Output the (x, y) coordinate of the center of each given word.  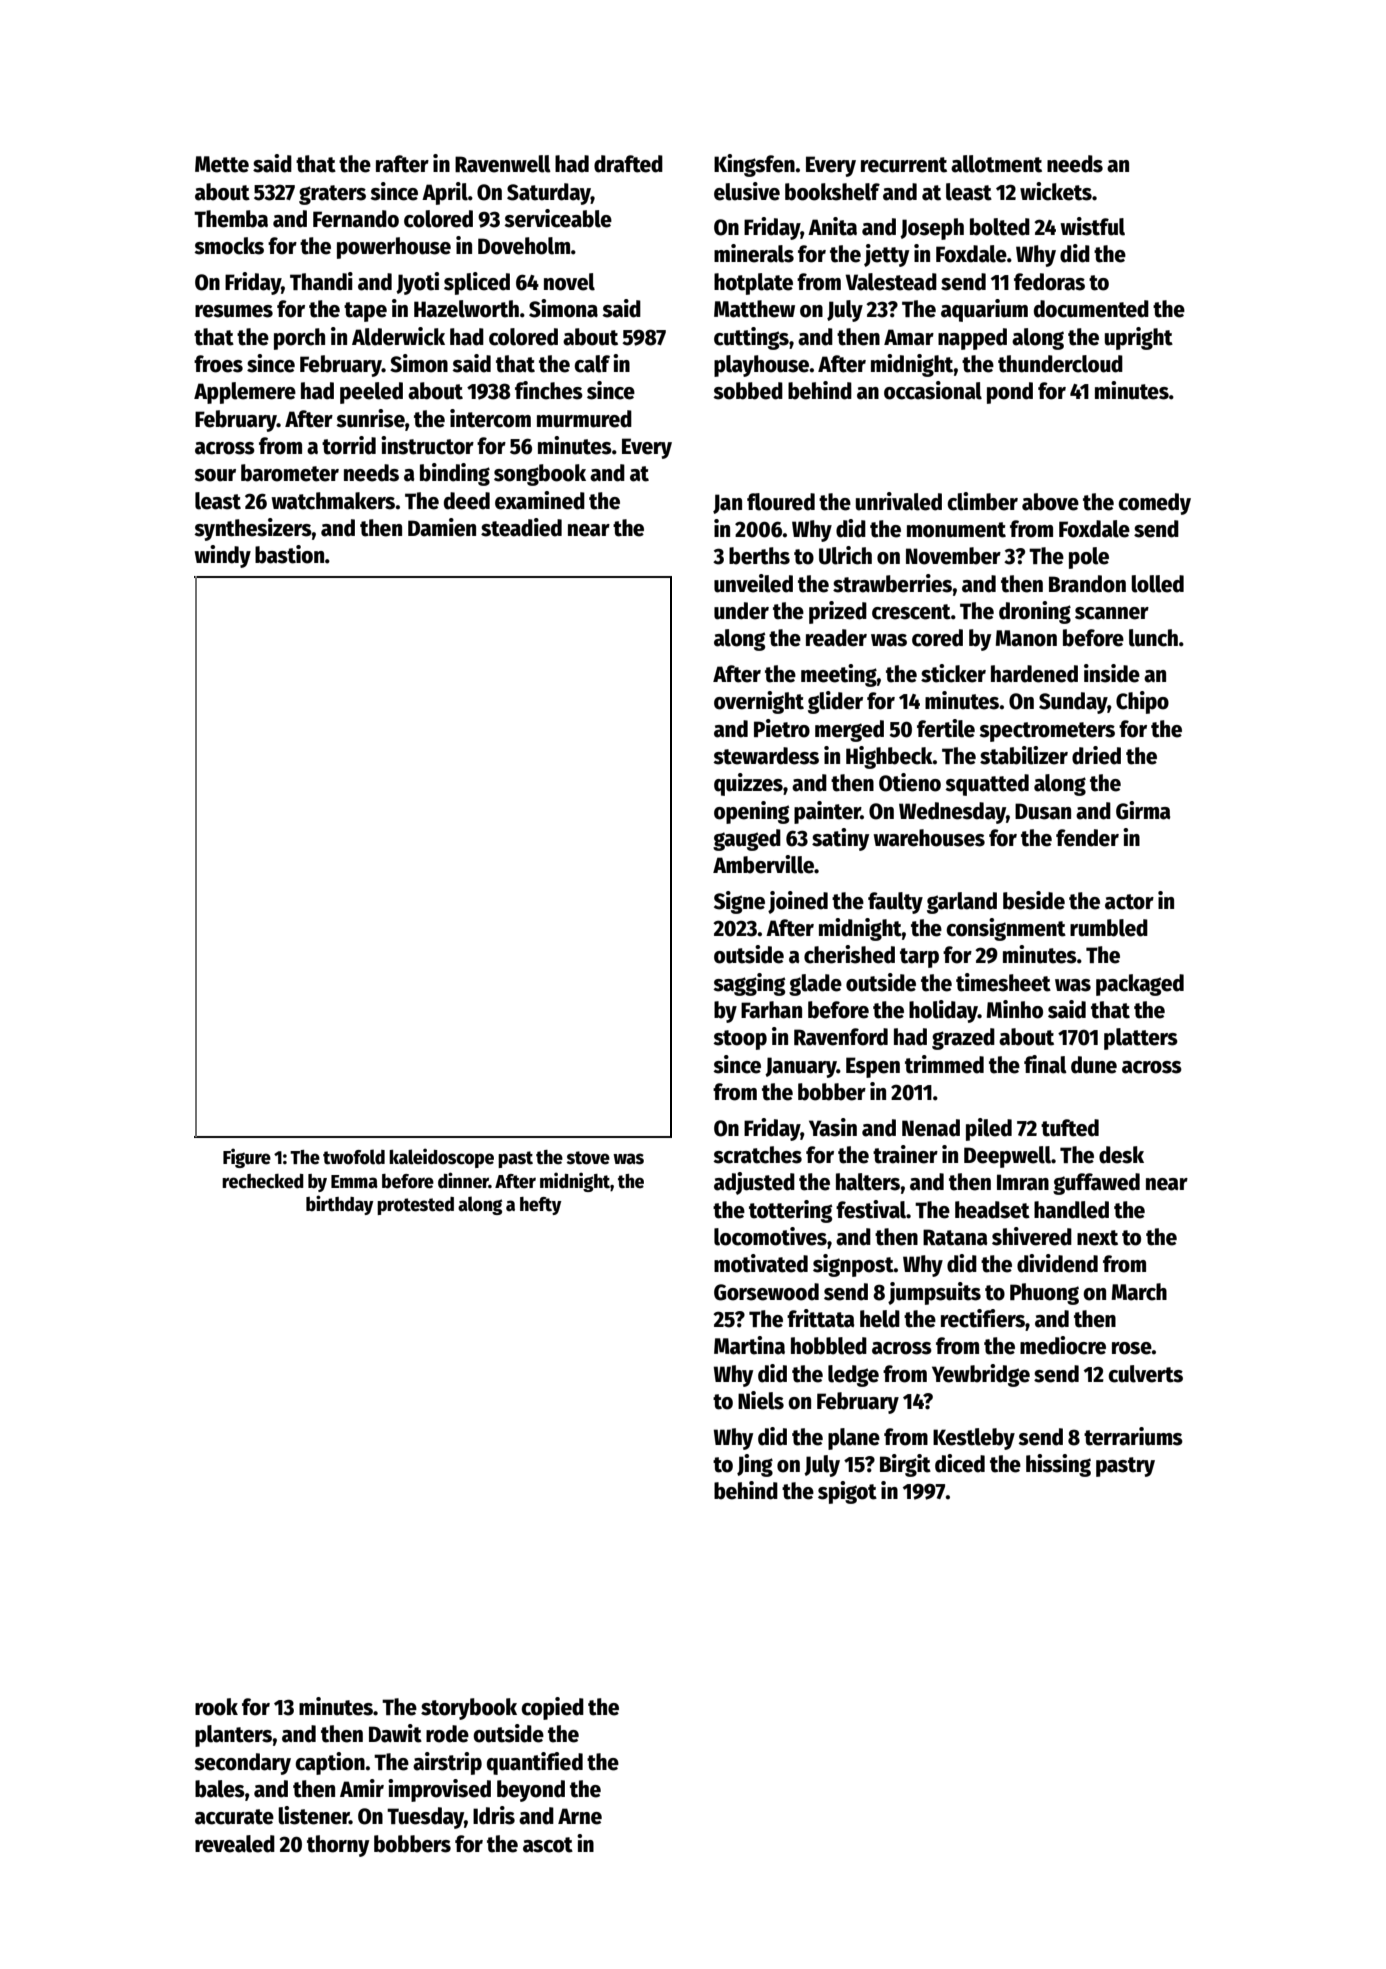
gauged (747, 840)
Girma (1143, 810)
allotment (996, 164)
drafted (628, 164)
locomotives (770, 1236)
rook (216, 1707)
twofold (354, 1157)
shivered (1032, 1236)
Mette (222, 164)
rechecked (263, 1181)
